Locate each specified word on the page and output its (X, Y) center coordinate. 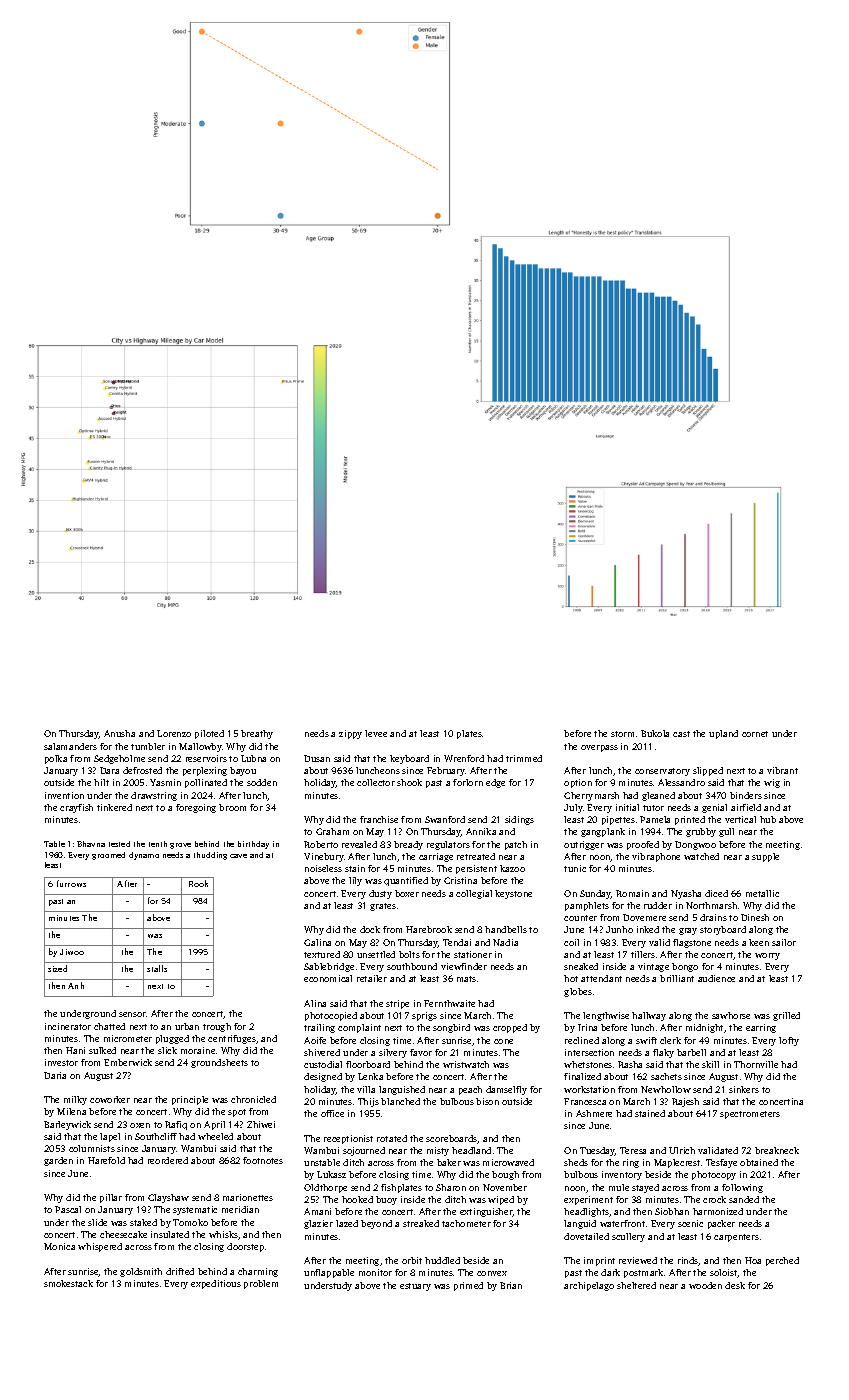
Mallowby (200, 747)
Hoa (753, 1260)
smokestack (68, 1283)
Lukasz (331, 1174)
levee (376, 733)
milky (75, 1100)
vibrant (782, 770)
